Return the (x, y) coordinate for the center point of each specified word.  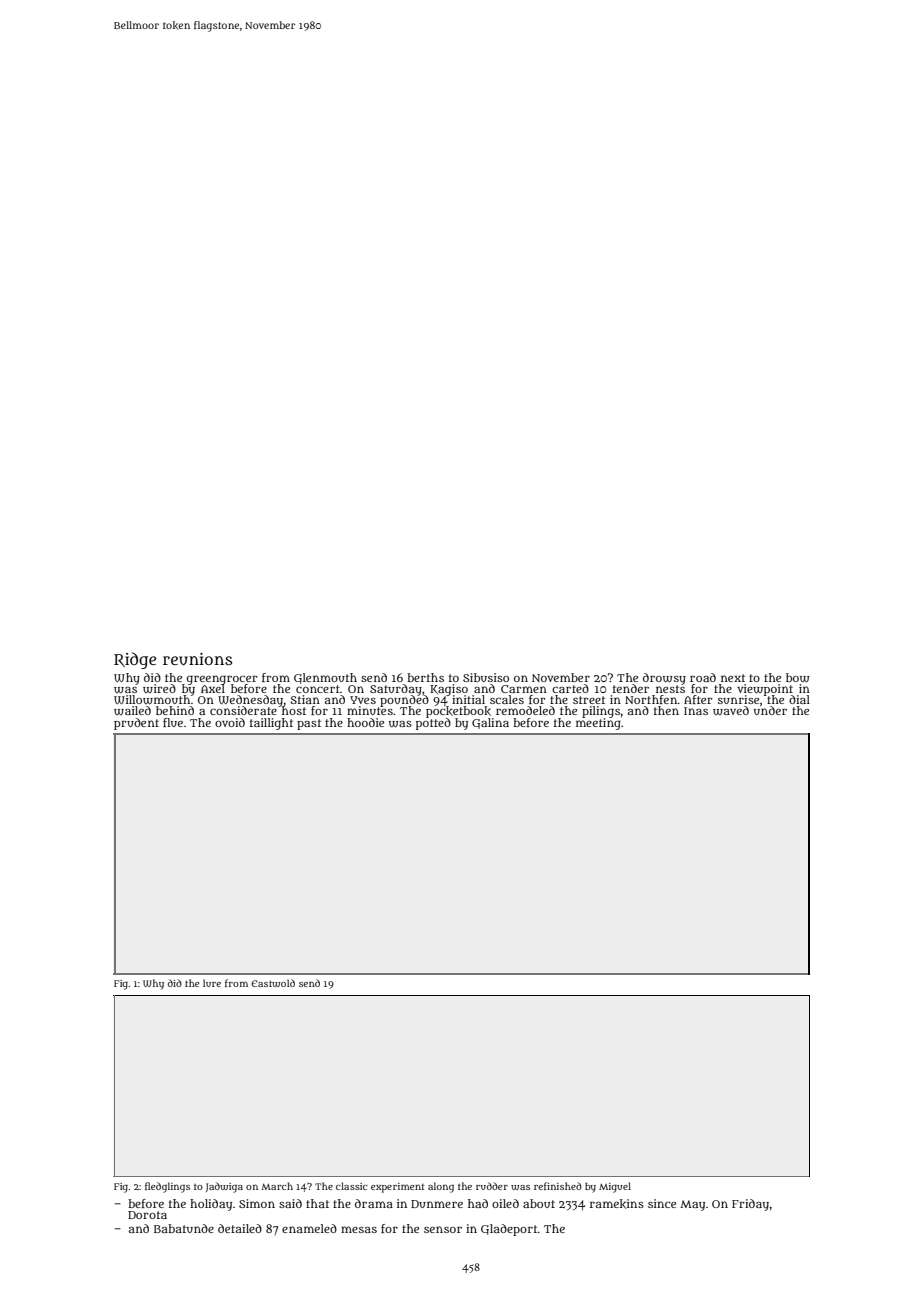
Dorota (147, 1215)
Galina (490, 723)
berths (425, 677)
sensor (443, 1229)
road (703, 677)
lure (212, 983)
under (770, 710)
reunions (197, 659)
